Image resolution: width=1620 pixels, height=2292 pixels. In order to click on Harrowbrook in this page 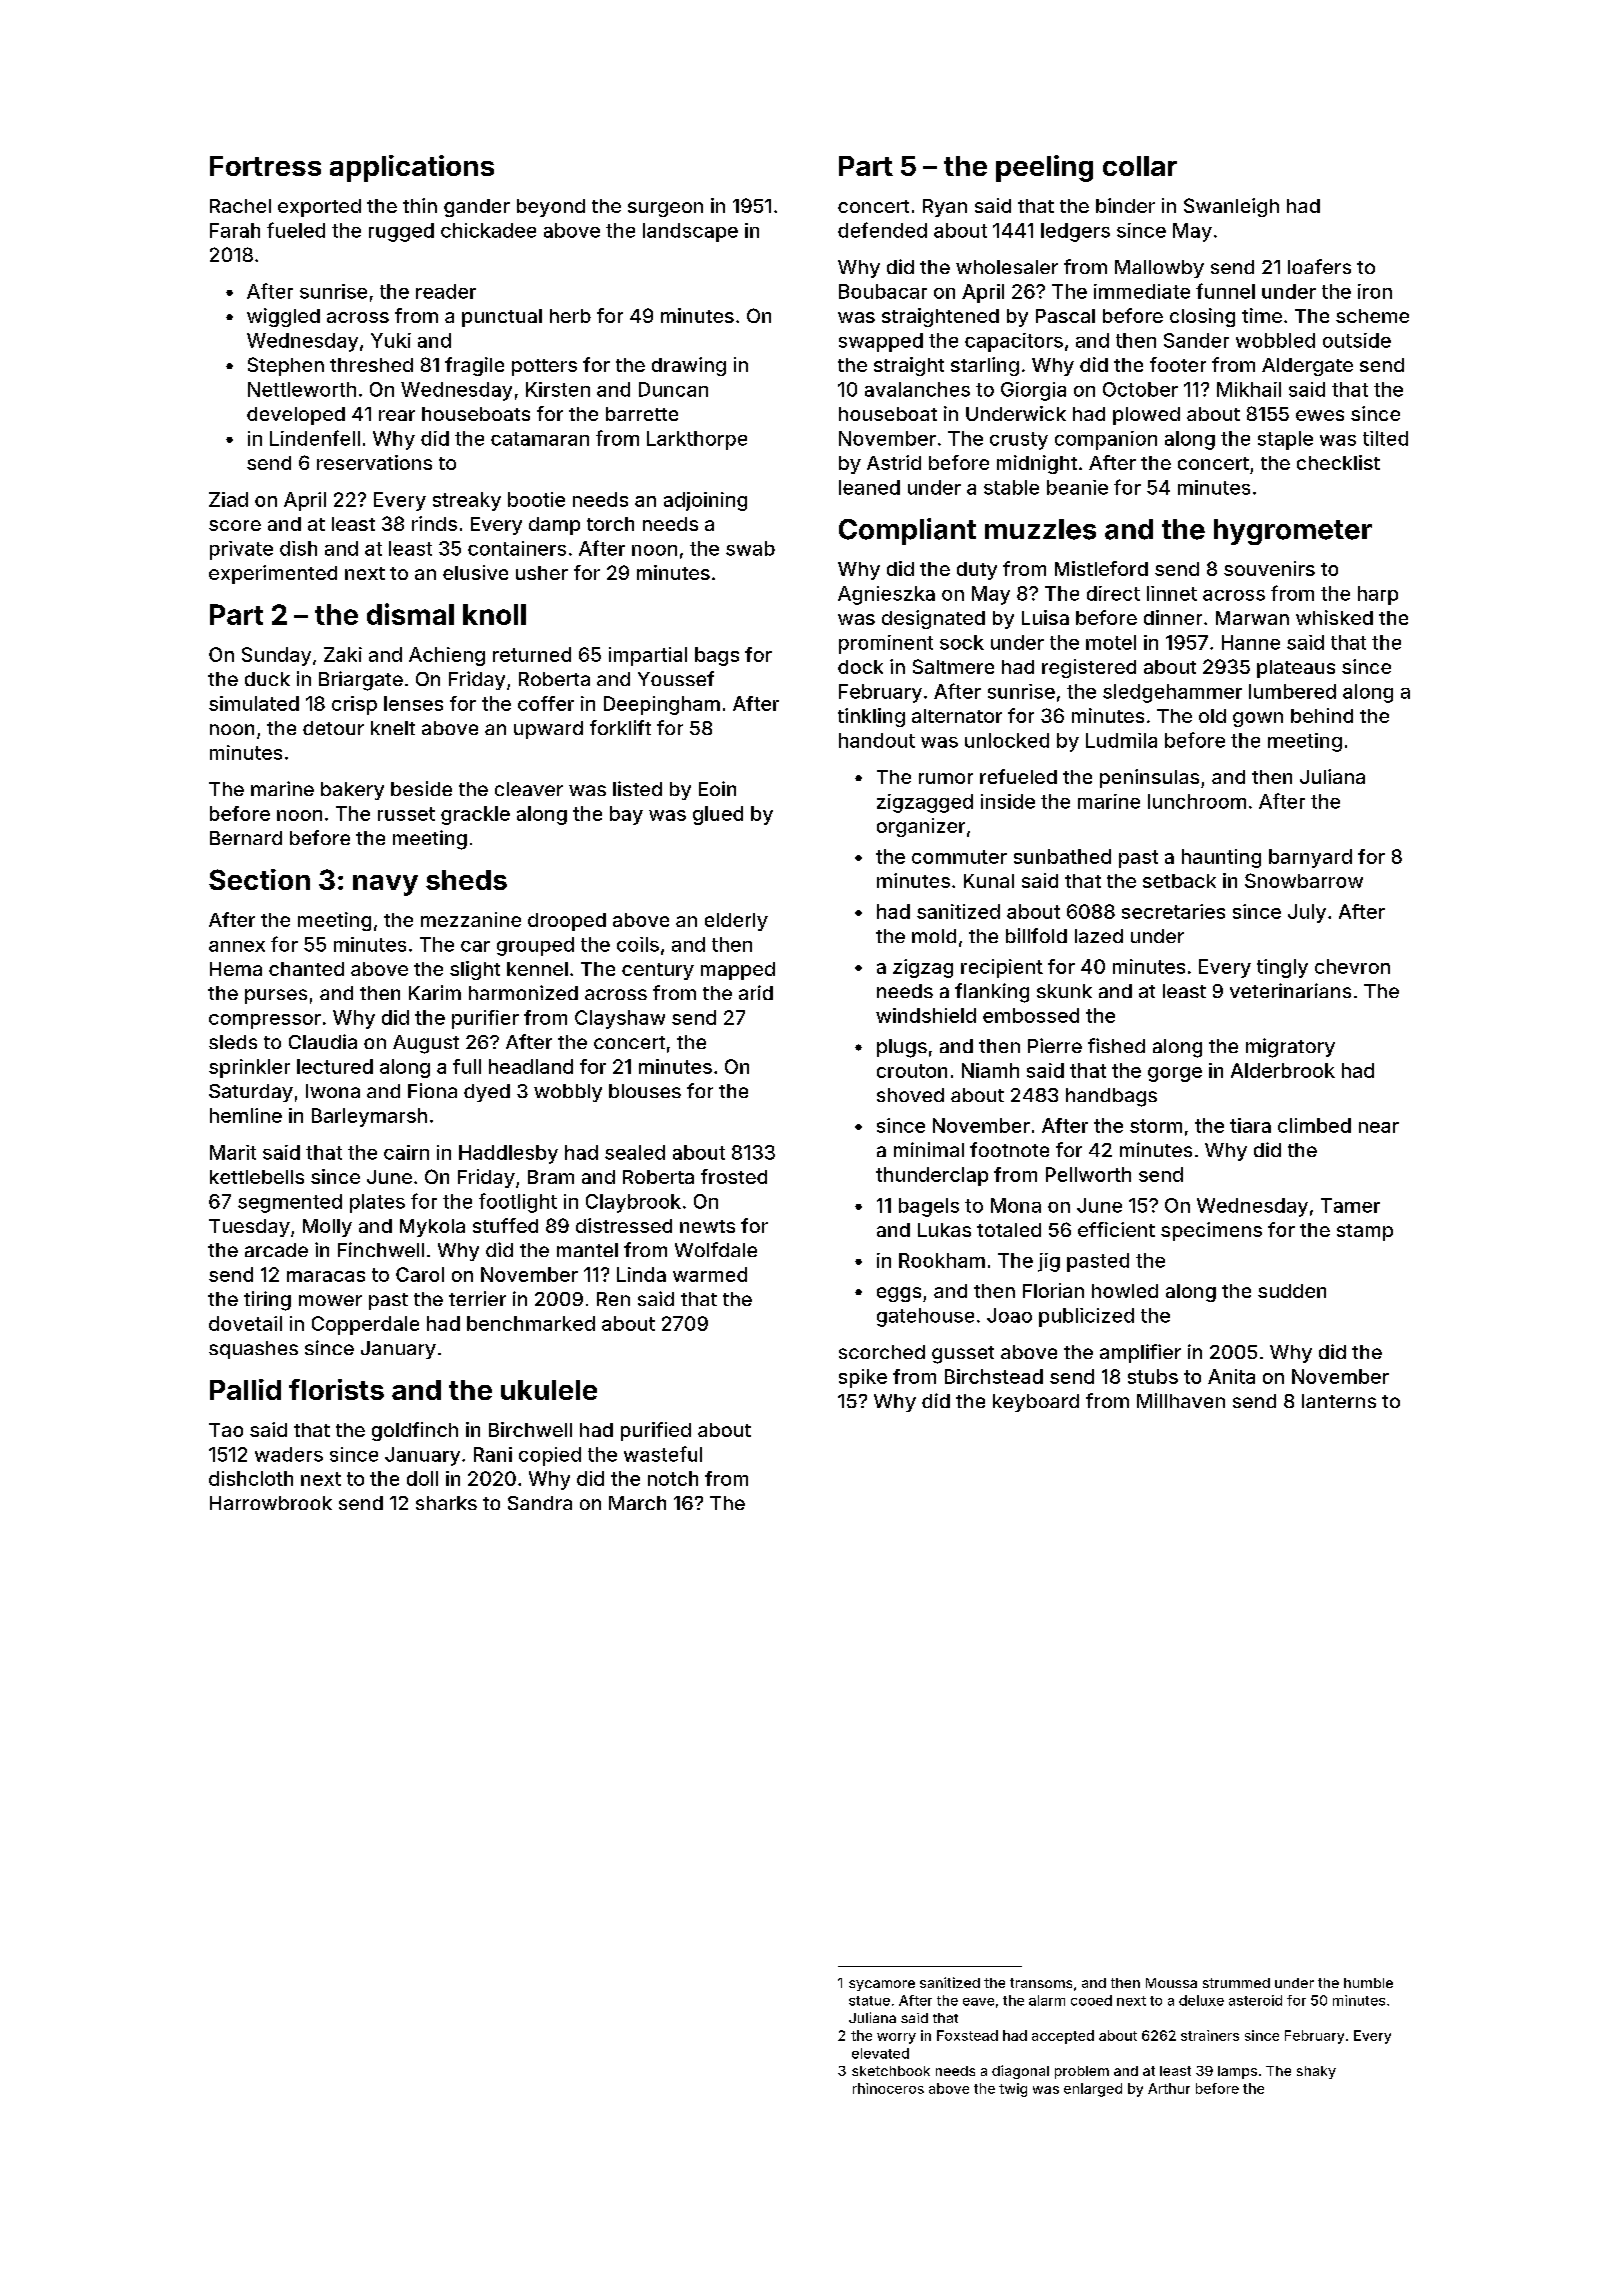, I will do `click(271, 1503)`.
